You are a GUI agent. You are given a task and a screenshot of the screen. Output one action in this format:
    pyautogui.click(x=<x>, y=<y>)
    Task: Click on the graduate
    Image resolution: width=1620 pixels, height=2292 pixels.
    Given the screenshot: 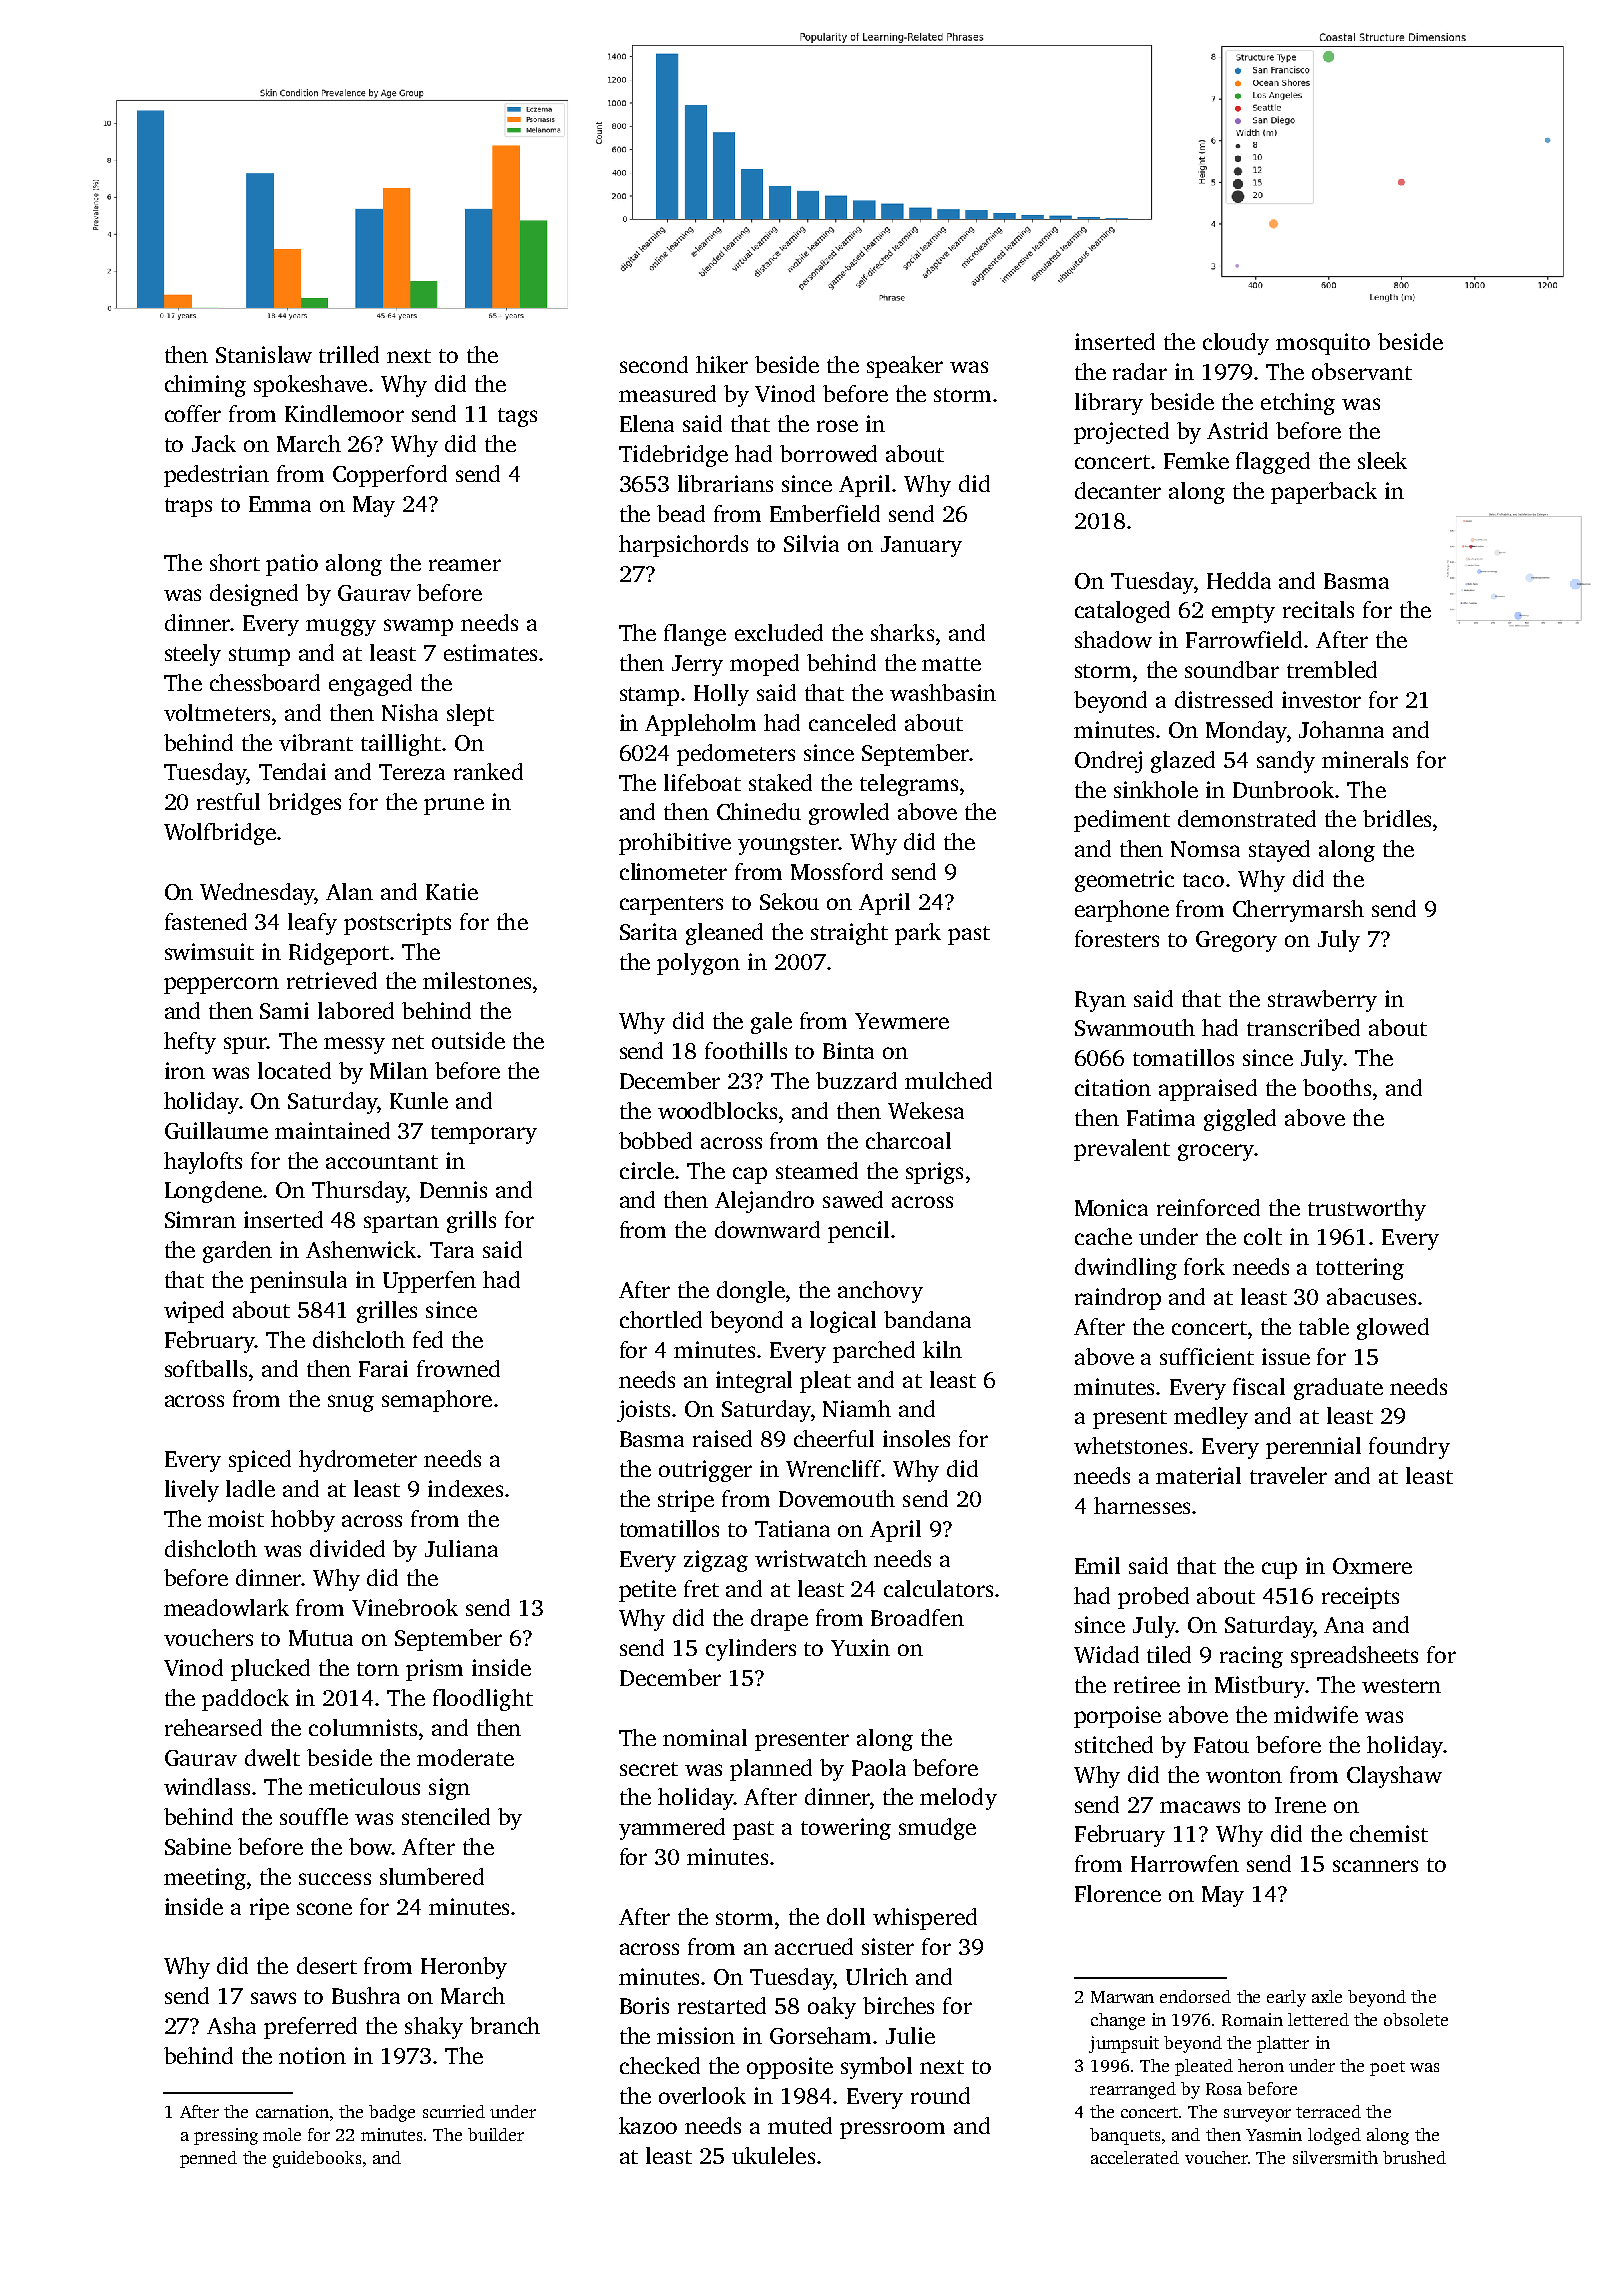 What is the action you would take?
    pyautogui.click(x=1338, y=1389)
